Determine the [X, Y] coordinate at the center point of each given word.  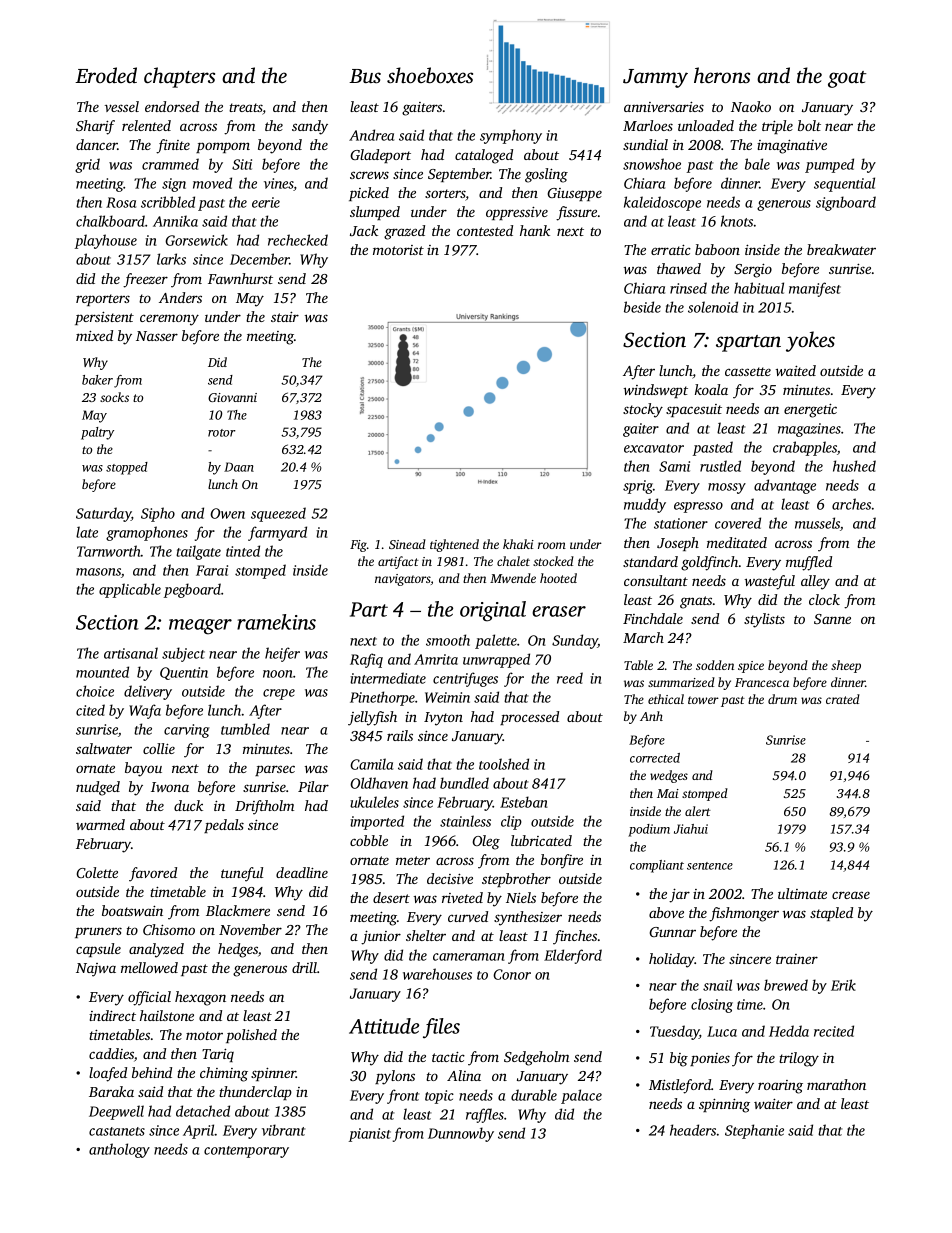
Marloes [648, 125]
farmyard [277, 533]
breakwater [841, 249]
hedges [238, 950]
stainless [465, 821]
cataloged [484, 156]
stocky [643, 410]
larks [171, 259]
